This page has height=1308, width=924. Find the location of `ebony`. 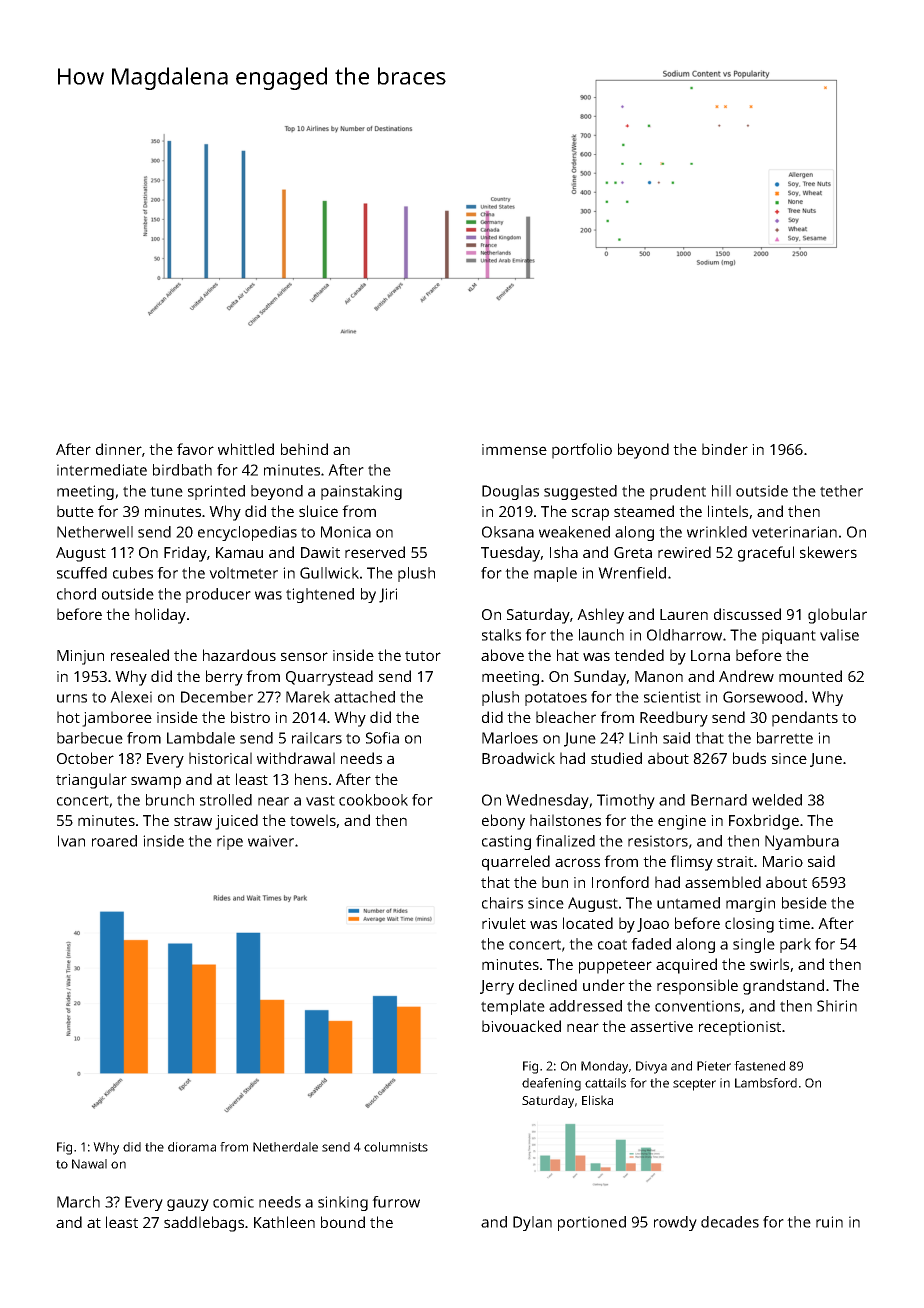

ebony is located at coordinates (503, 822).
